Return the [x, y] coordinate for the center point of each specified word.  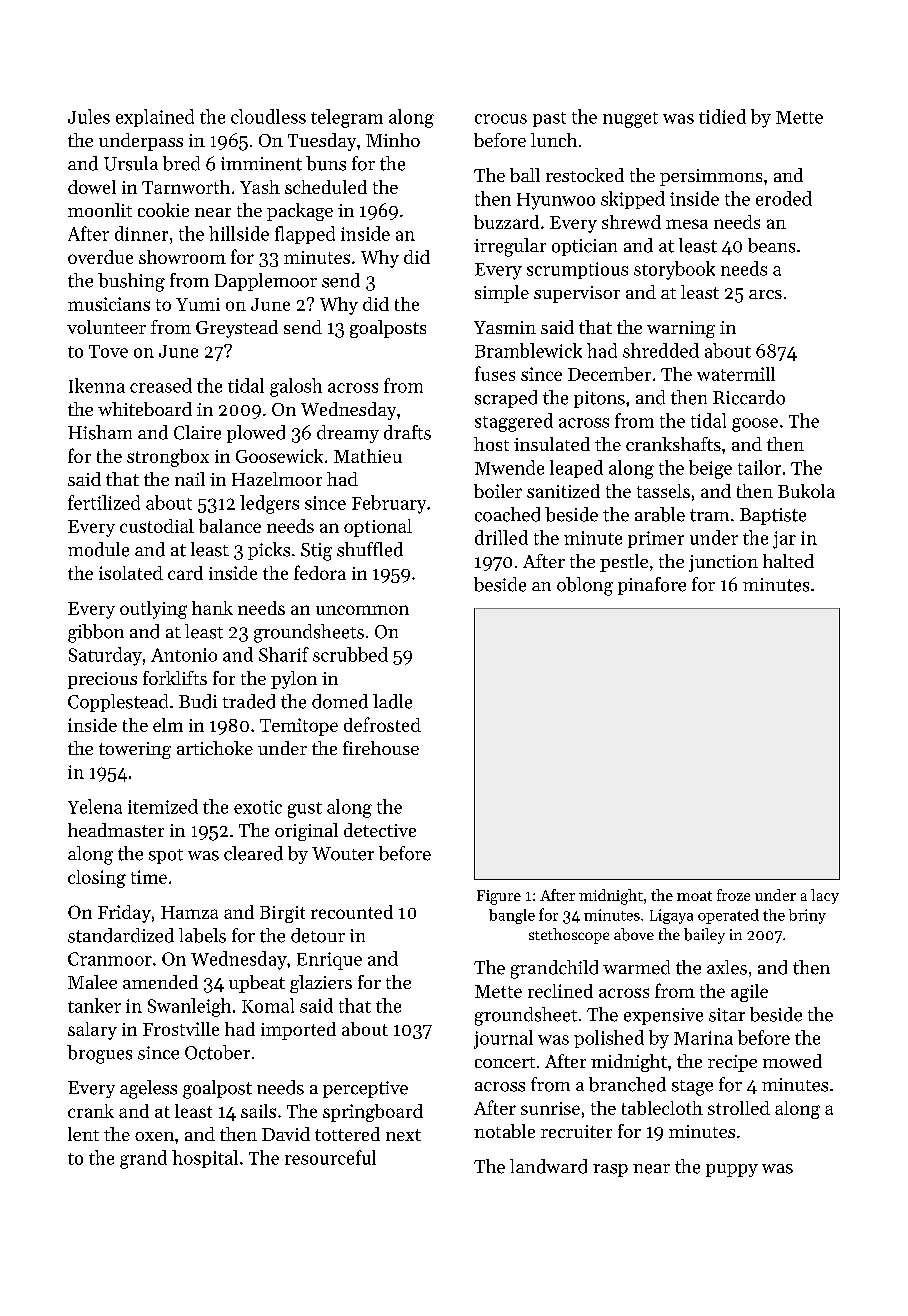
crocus [501, 119]
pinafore [652, 586]
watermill [736, 374]
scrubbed [350, 654]
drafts [407, 432]
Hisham [100, 432]
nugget [630, 120]
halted [788, 561]
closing [97, 879]
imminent [261, 164]
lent [83, 1134]
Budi [198, 701]
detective [380, 830]
